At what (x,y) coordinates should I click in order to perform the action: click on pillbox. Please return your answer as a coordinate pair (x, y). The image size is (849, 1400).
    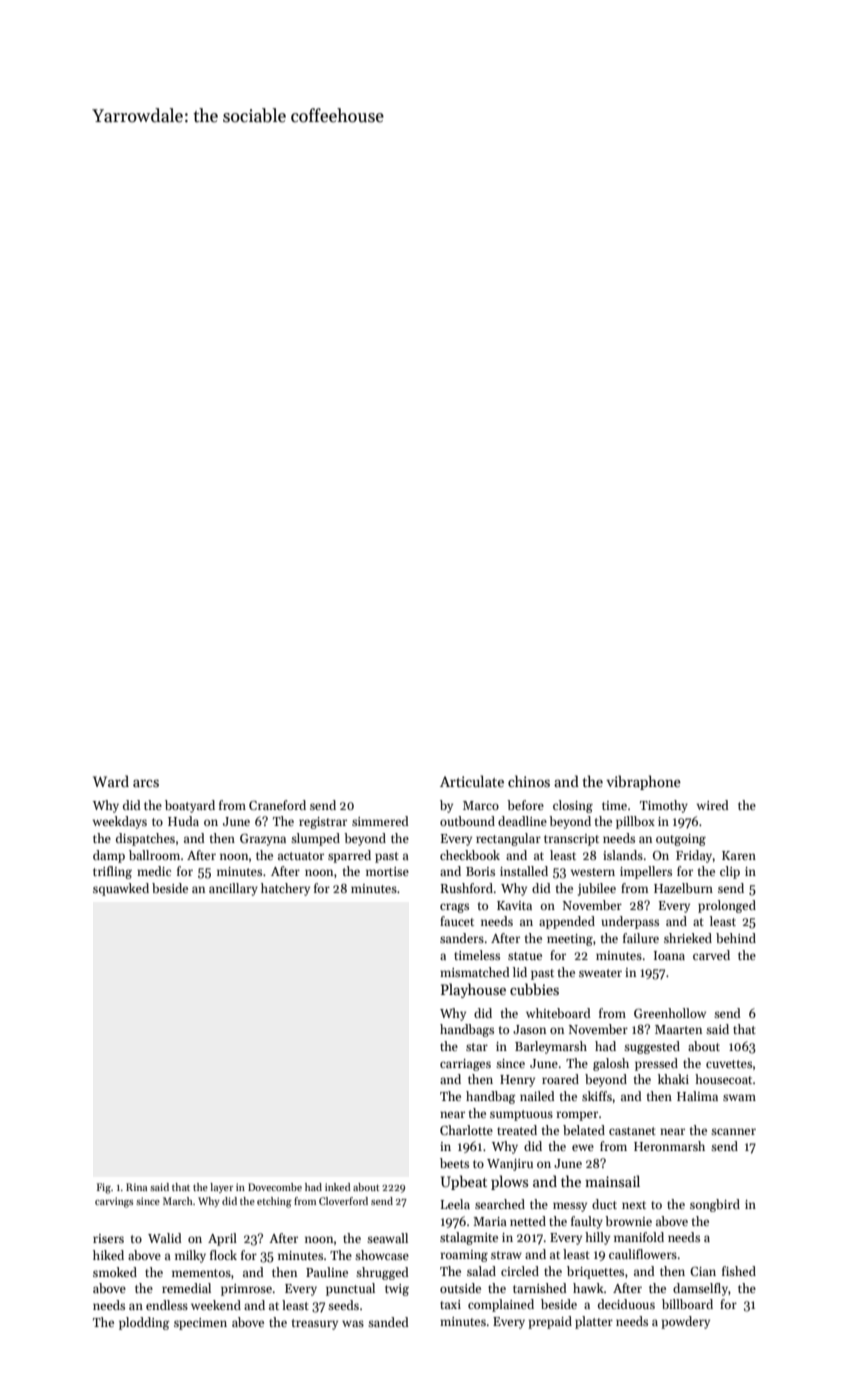
    Looking at the image, I should click on (635, 822).
